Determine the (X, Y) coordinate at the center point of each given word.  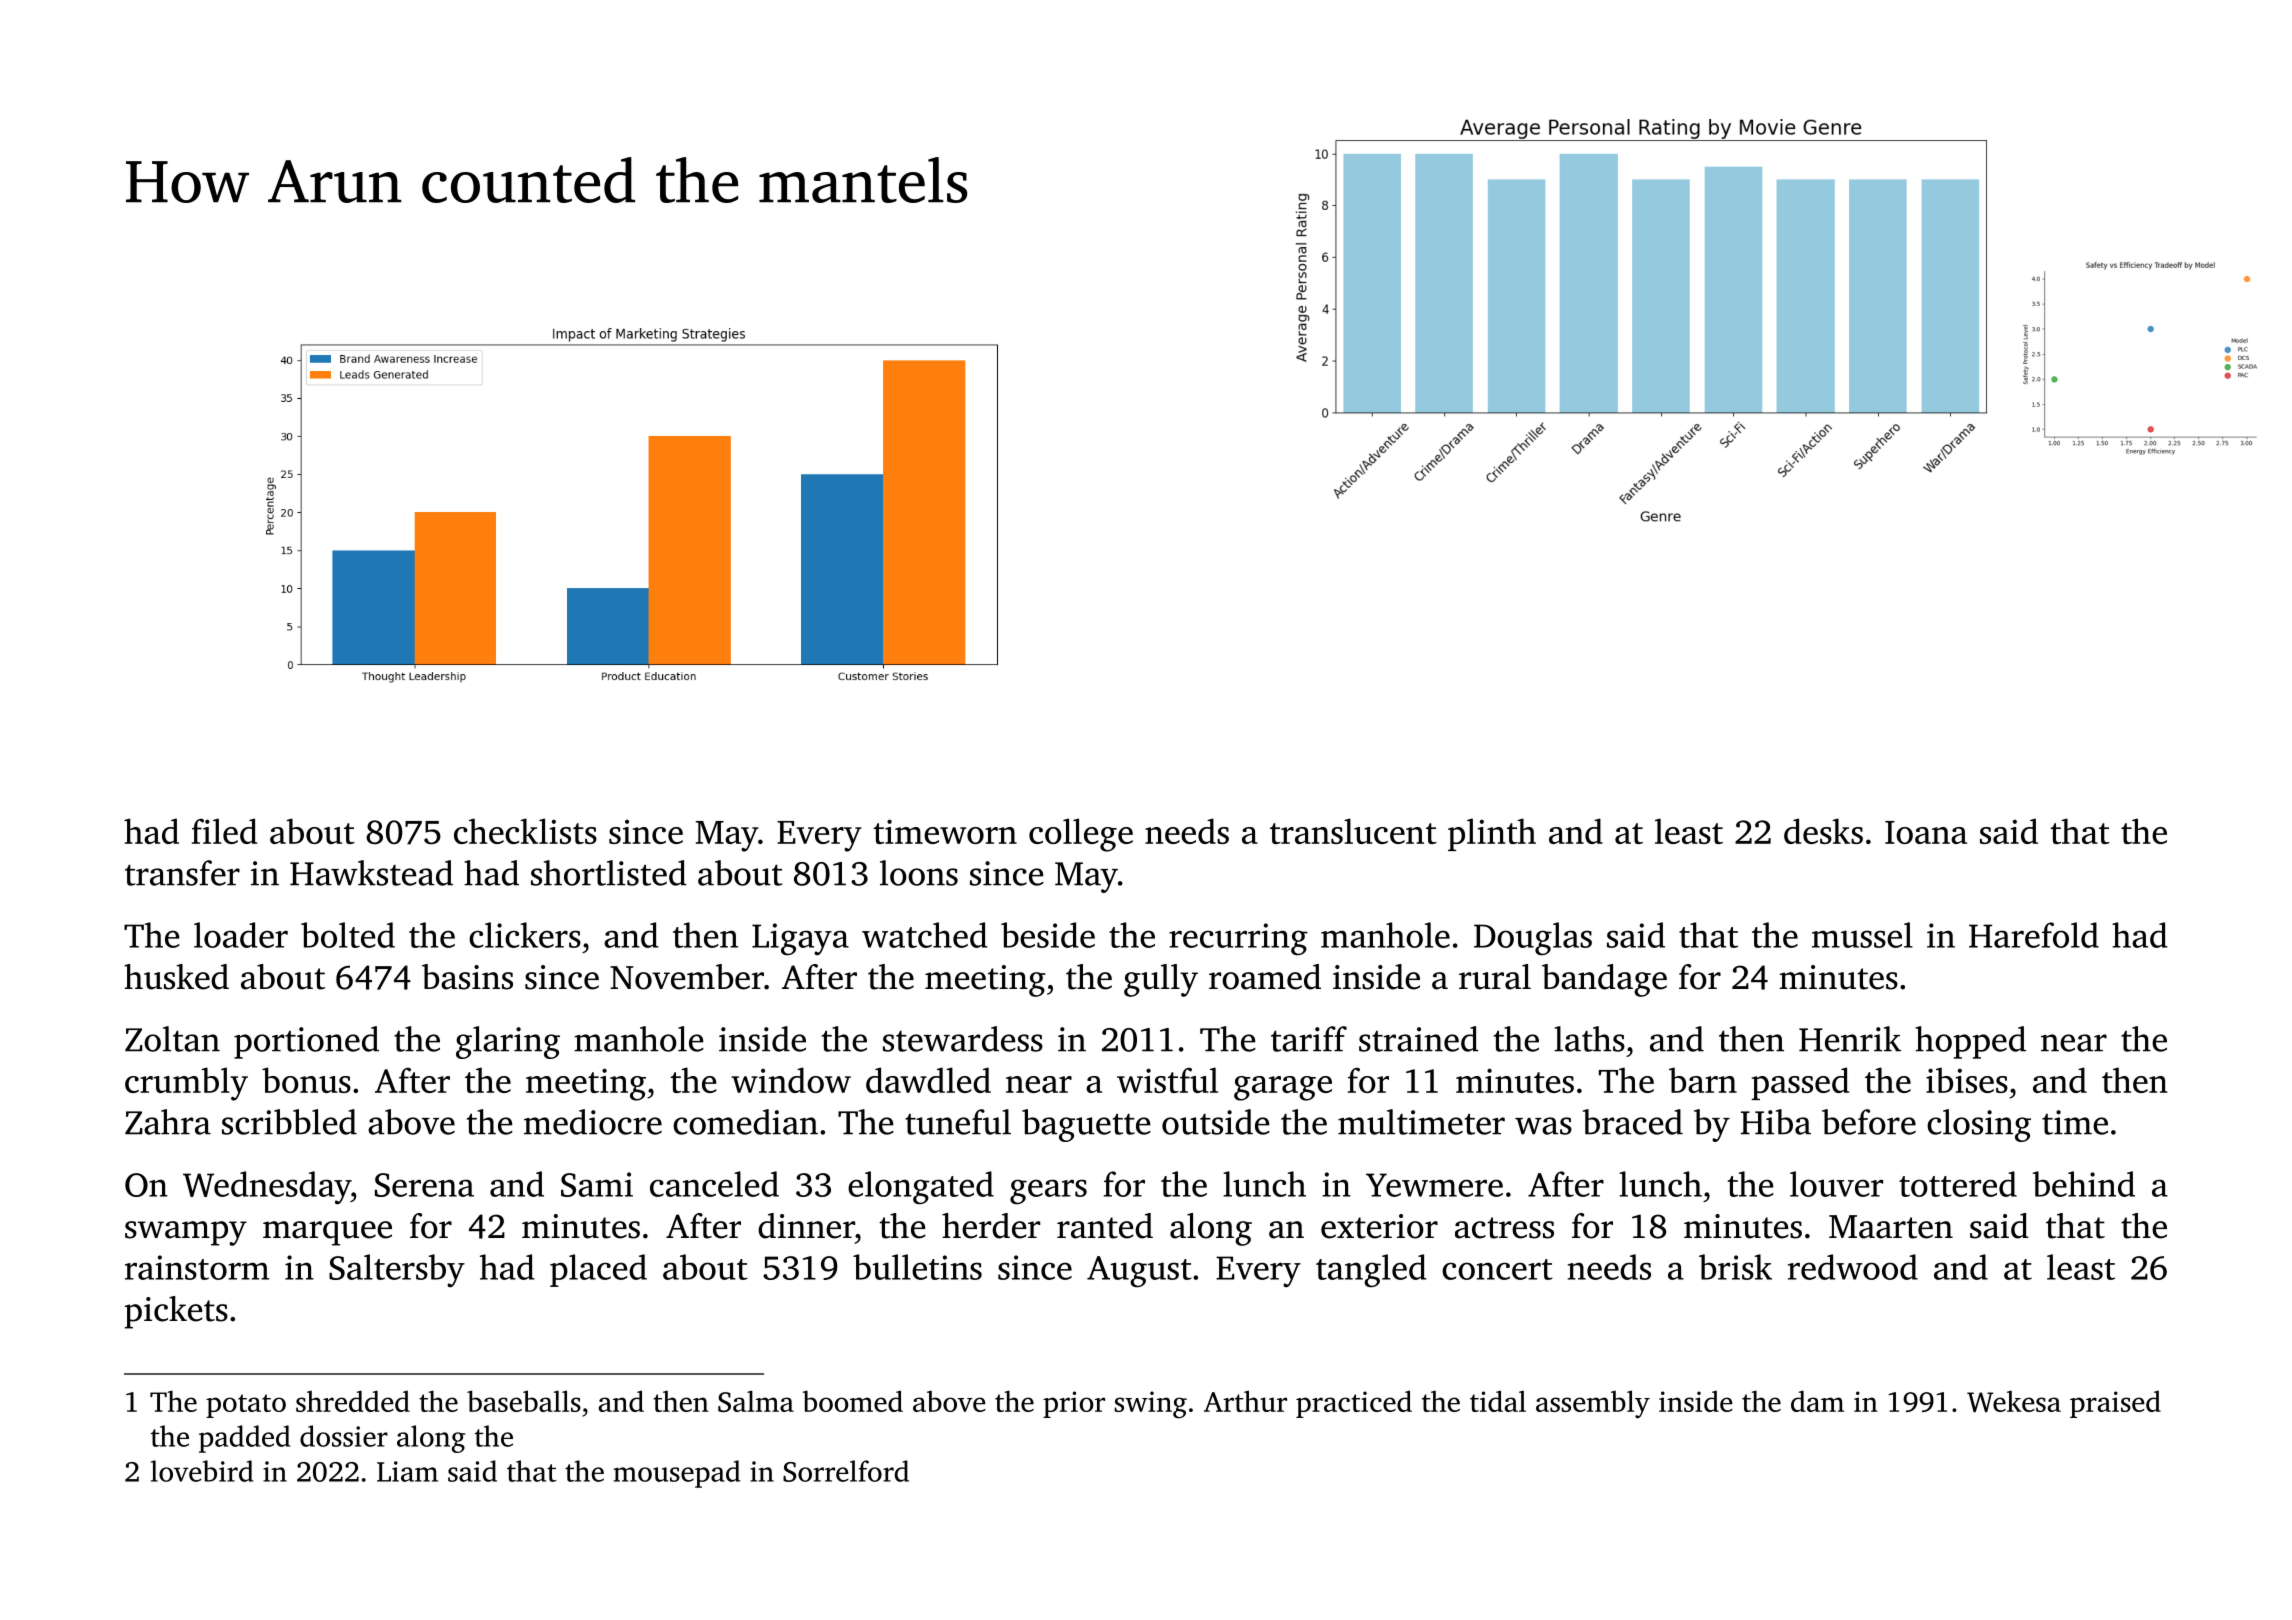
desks (1823, 831)
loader (241, 935)
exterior (1379, 1226)
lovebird (202, 1471)
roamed (1265, 977)
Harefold (2034, 935)
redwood (1853, 1267)
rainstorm (197, 1267)
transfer (182, 873)
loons (919, 873)
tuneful (958, 1122)
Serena (424, 1185)
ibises (1967, 1080)
